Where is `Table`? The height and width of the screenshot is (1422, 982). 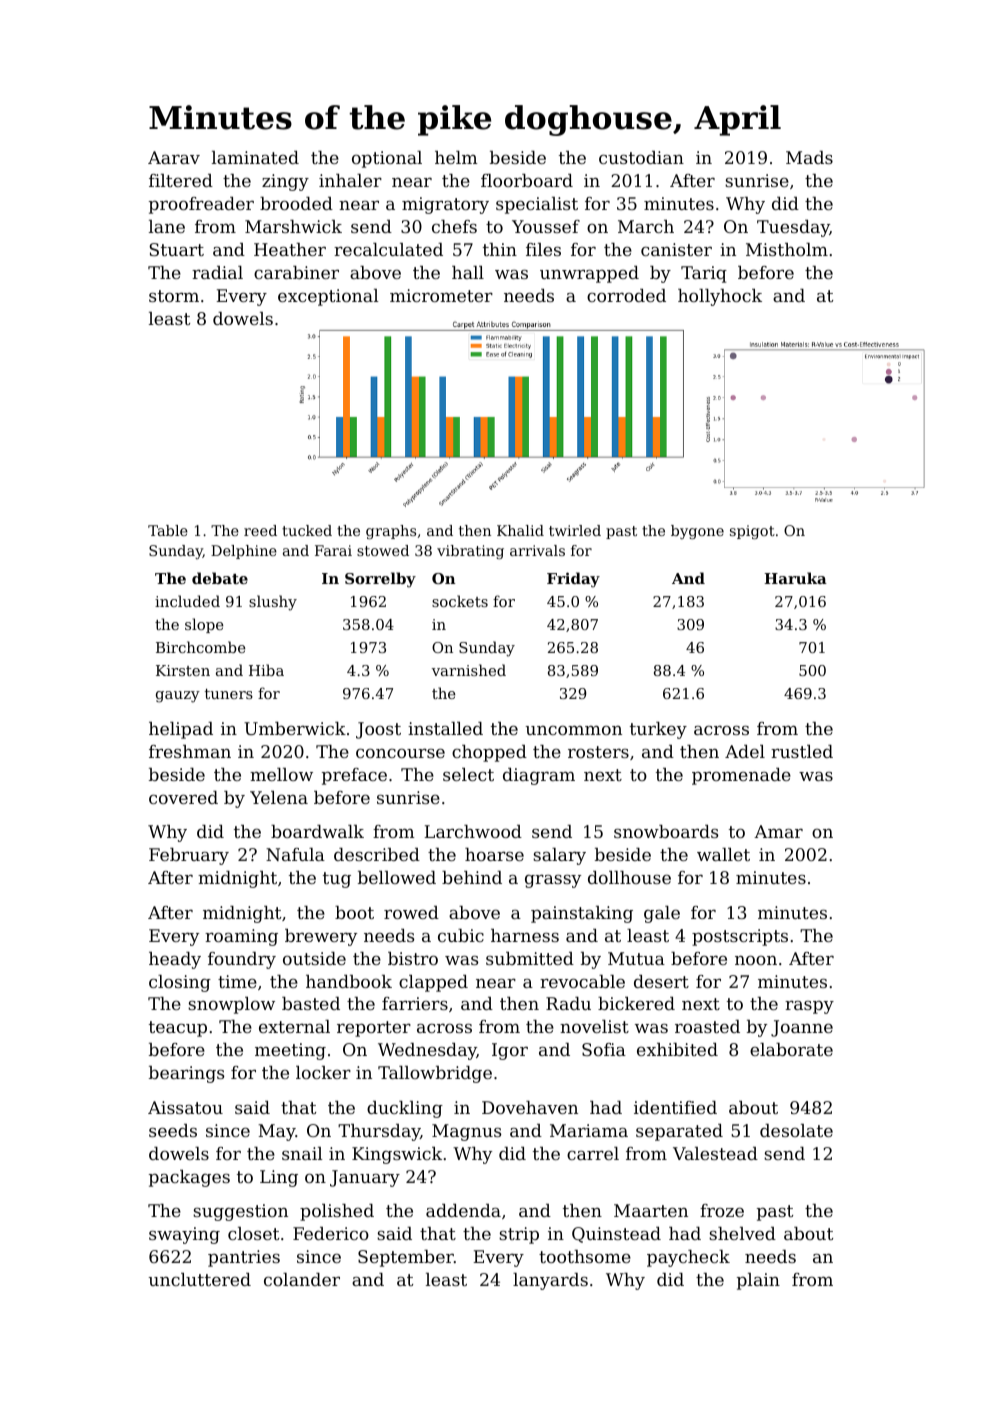 Table is located at coordinates (168, 530).
